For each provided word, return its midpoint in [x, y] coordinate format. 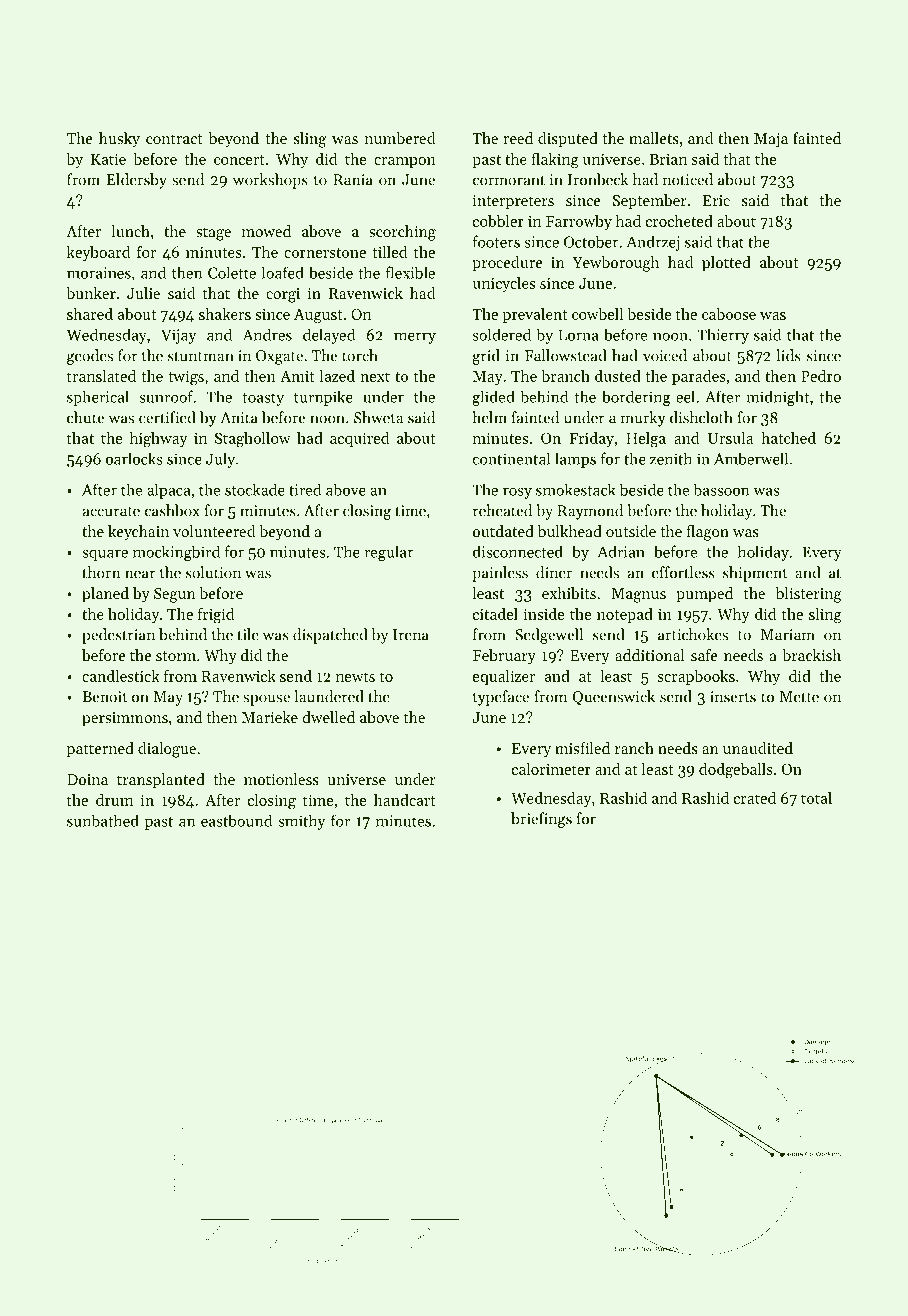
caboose [729, 314]
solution [213, 572]
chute [85, 417]
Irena [411, 635]
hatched [788, 438]
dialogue [167, 750]
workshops [270, 181]
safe [704, 655]
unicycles [504, 284]
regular [389, 553]
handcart [404, 800]
